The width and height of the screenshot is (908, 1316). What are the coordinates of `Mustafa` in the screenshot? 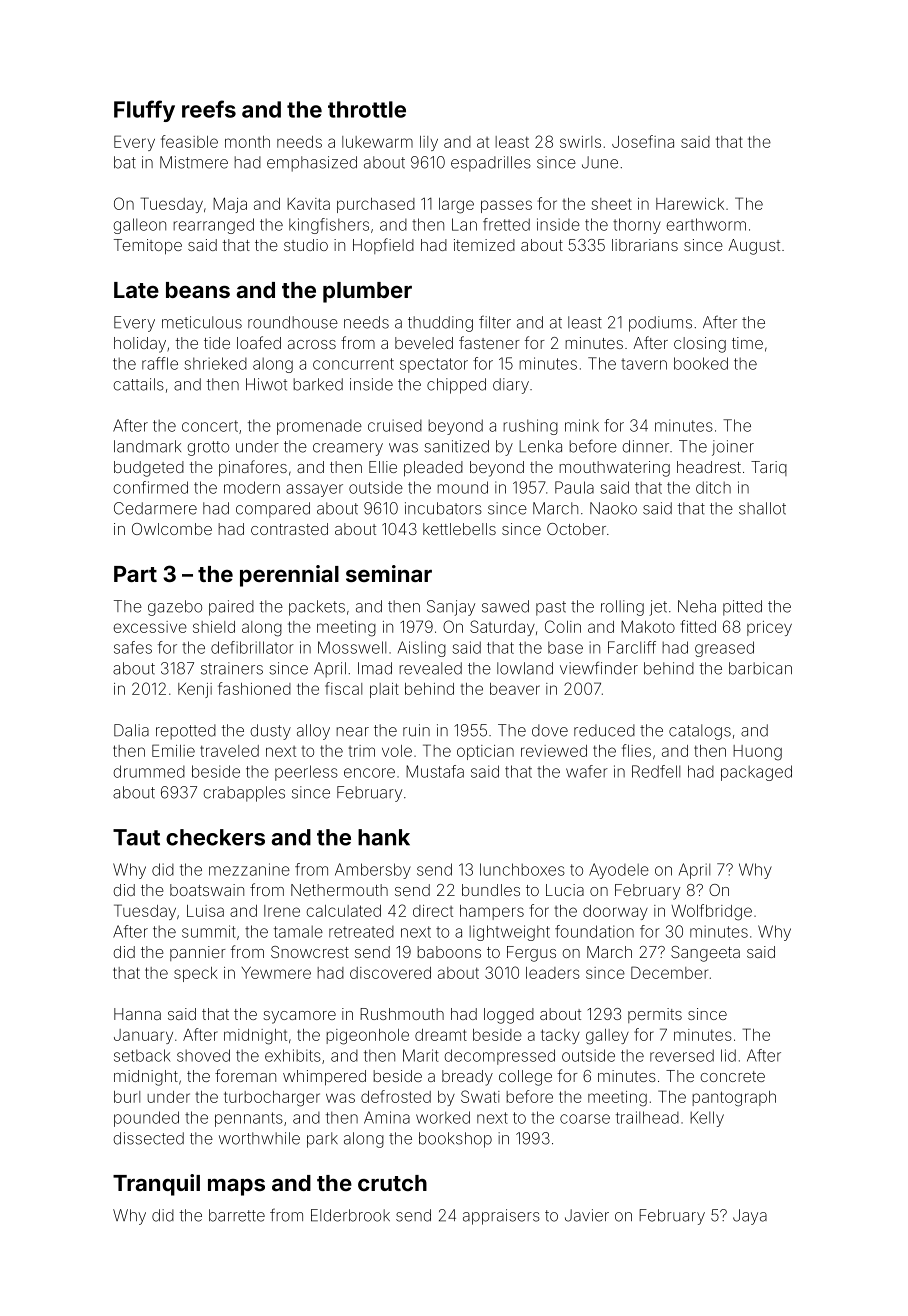 It's located at (435, 771).
